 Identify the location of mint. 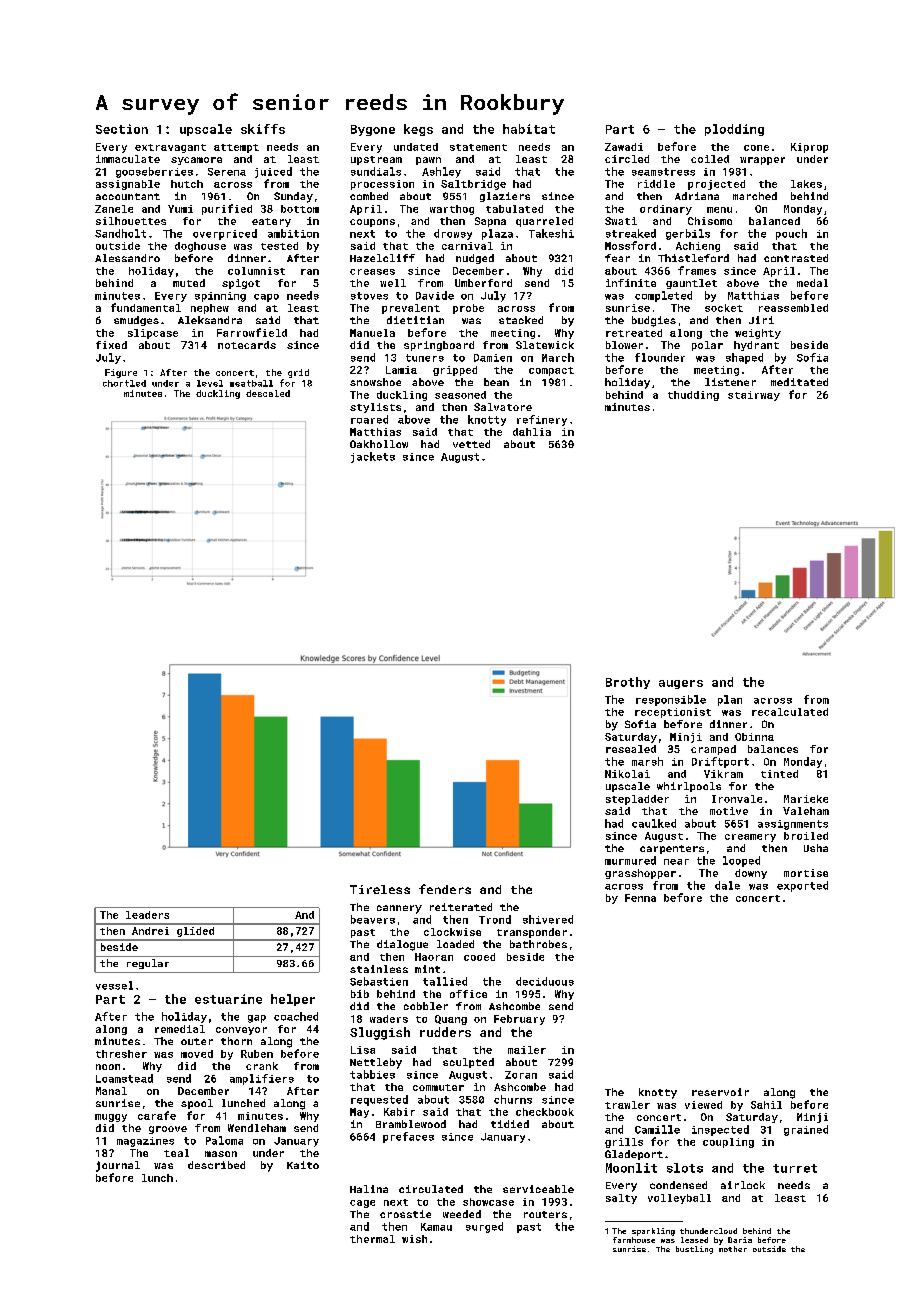
(427, 969).
